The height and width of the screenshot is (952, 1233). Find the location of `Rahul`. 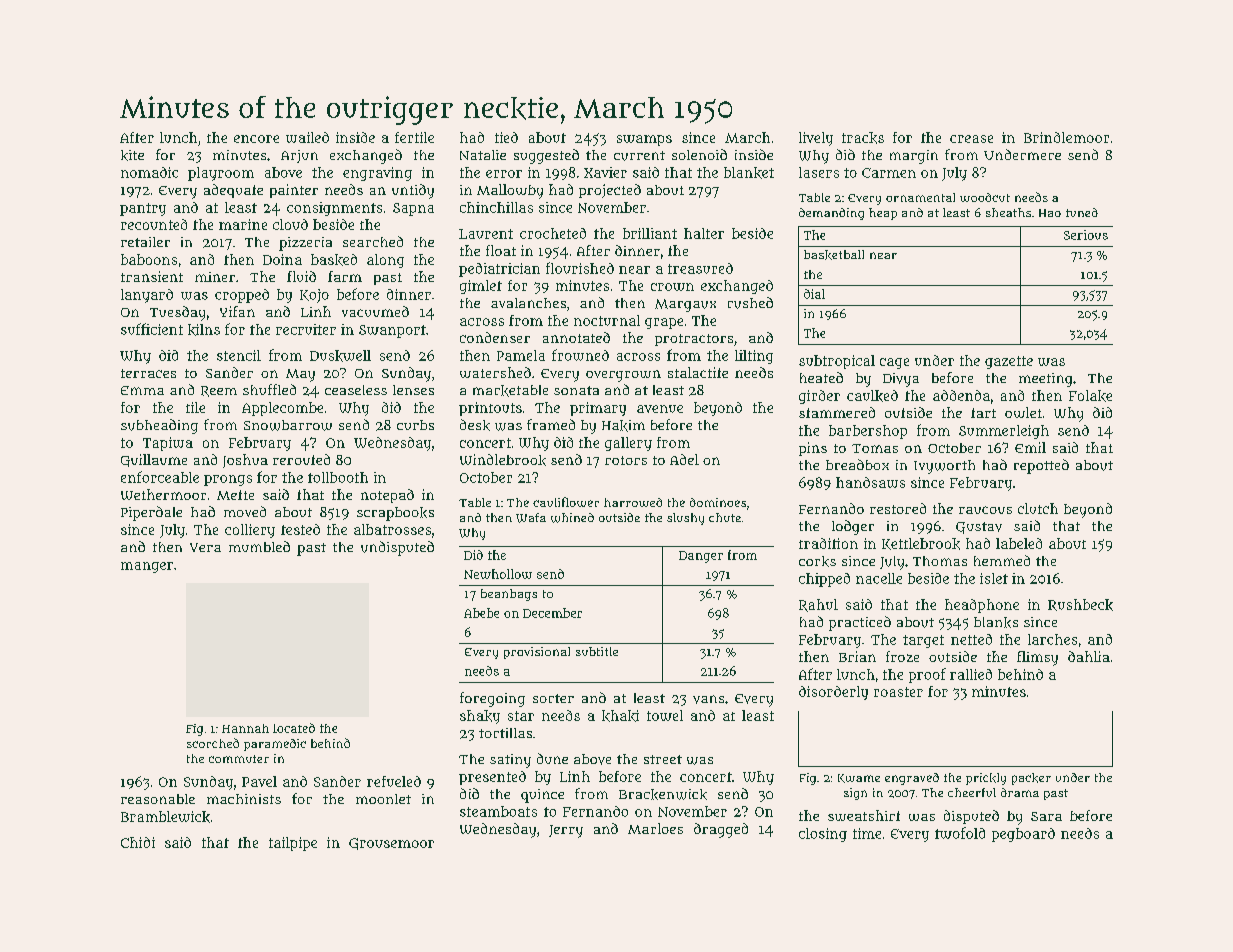

Rahul is located at coordinates (818, 605).
